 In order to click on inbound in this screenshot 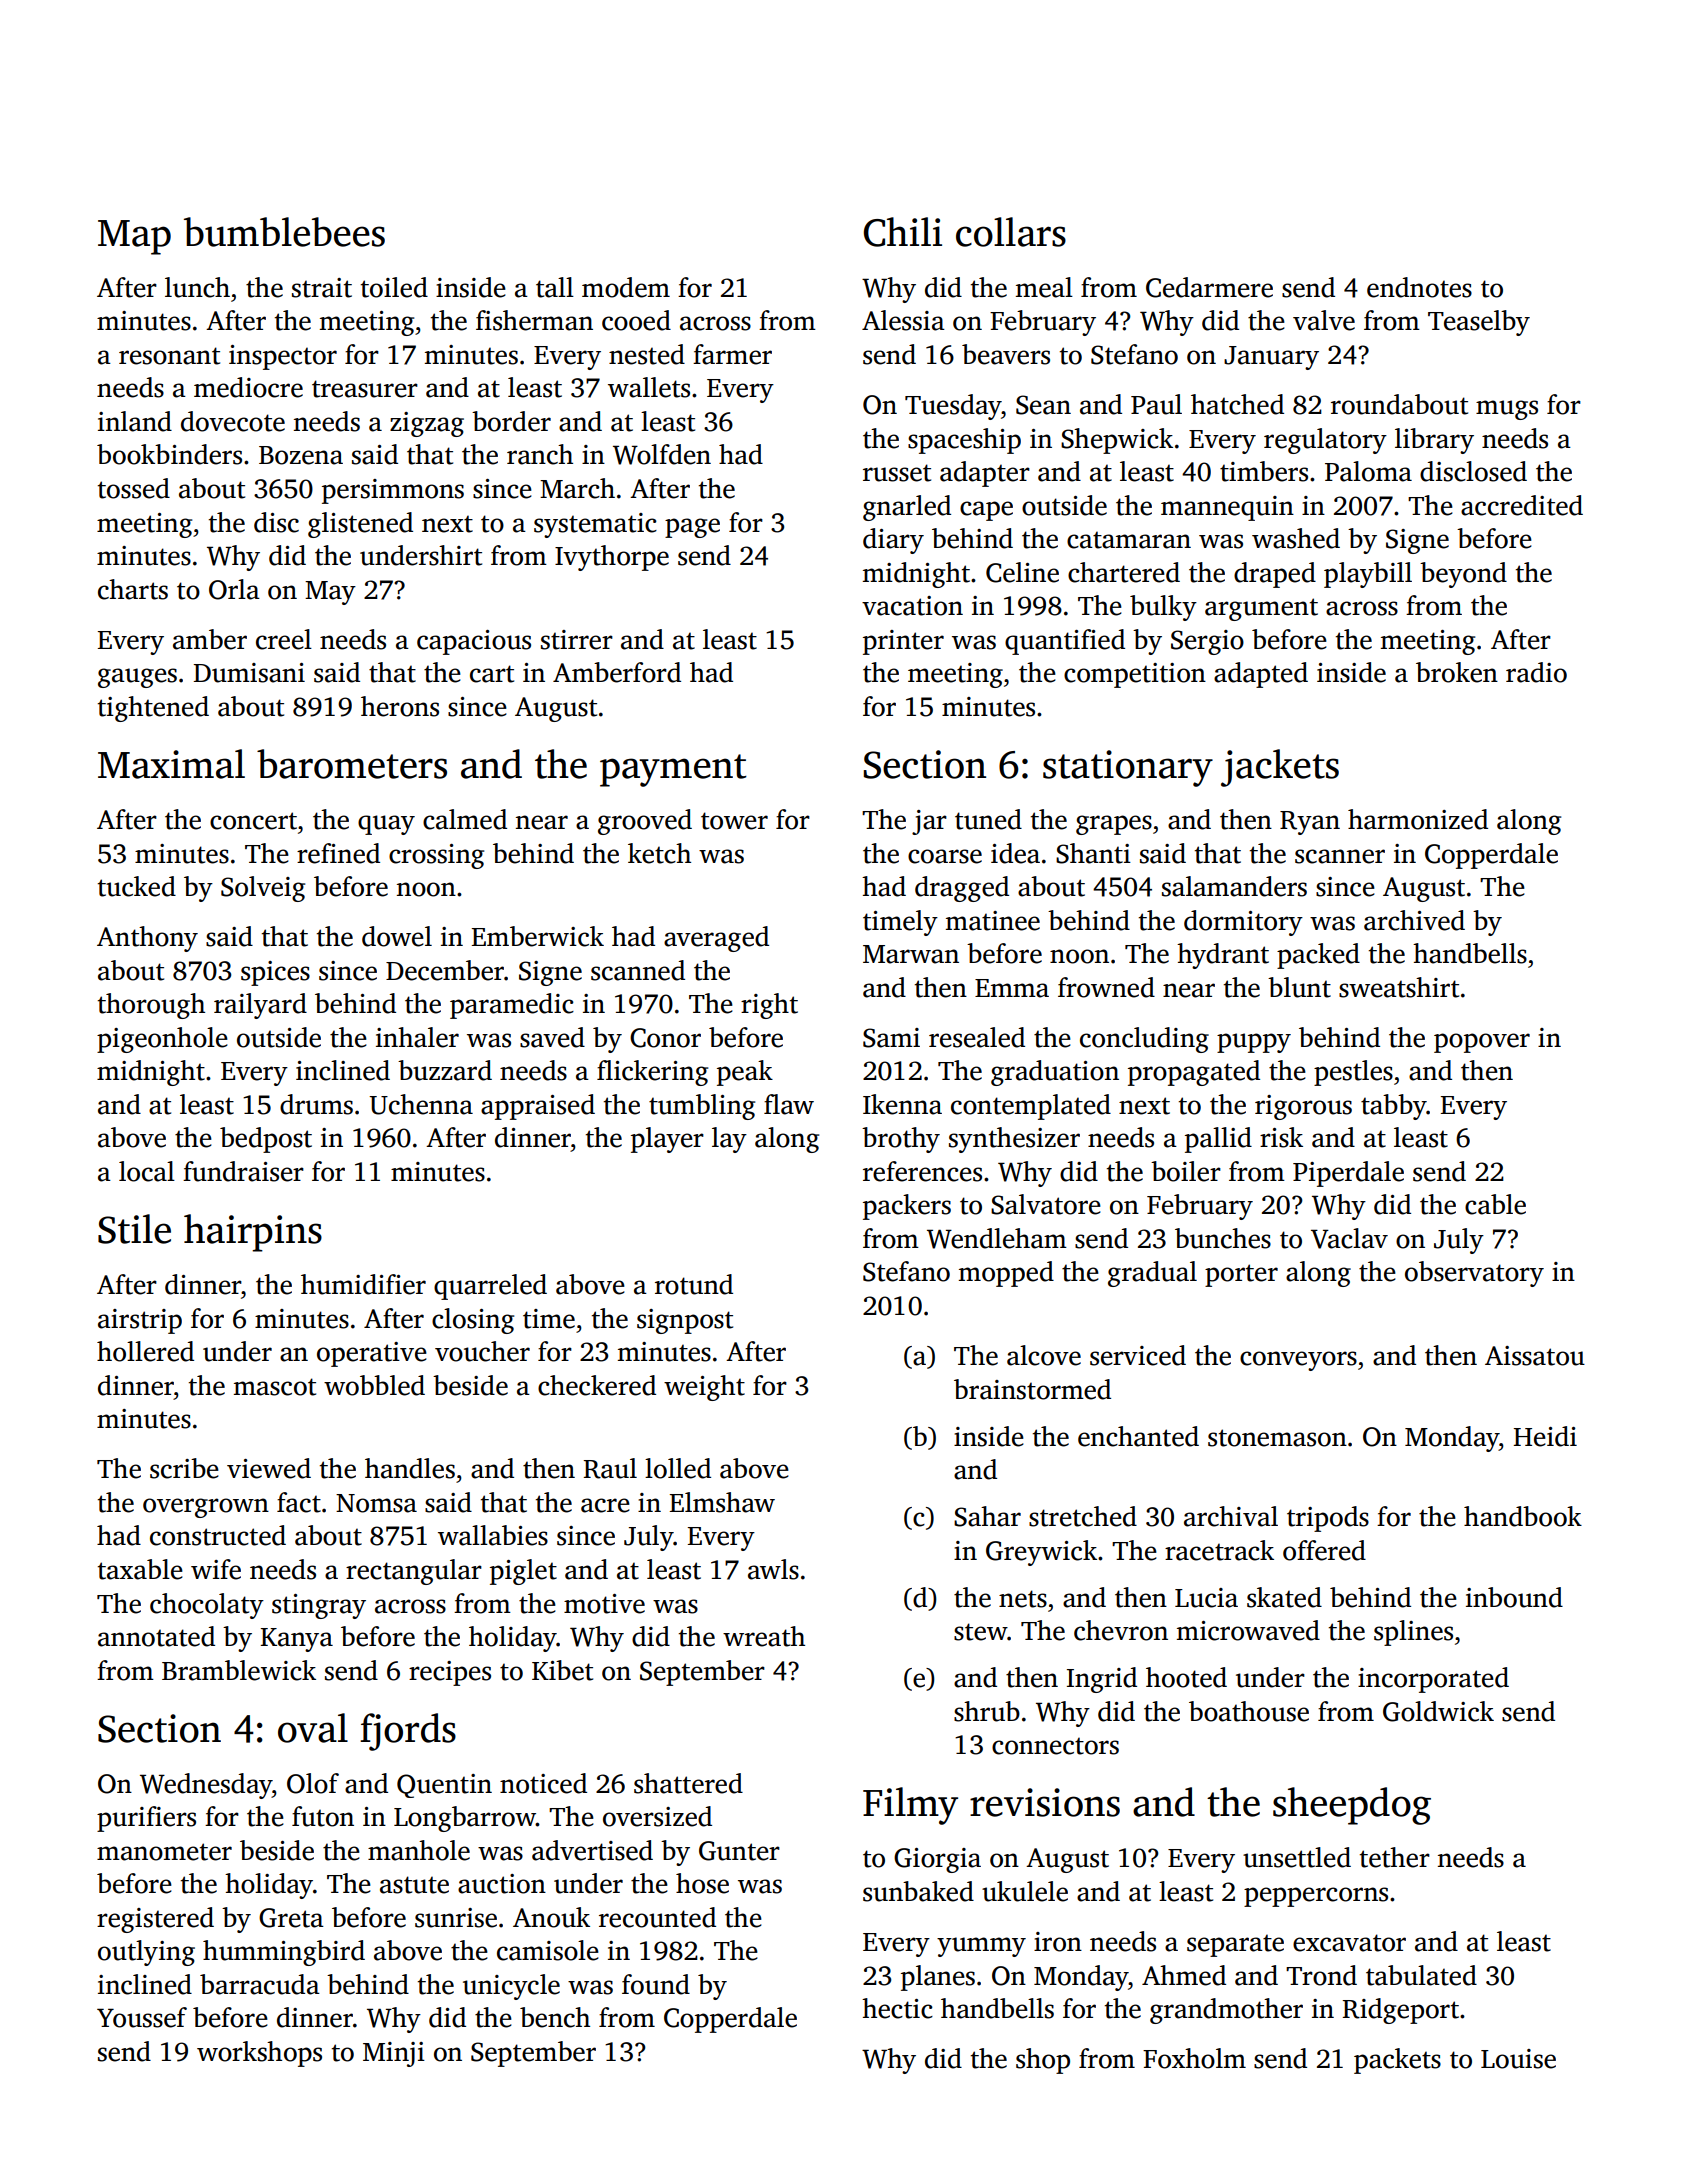, I will do `click(1514, 1597)`.
